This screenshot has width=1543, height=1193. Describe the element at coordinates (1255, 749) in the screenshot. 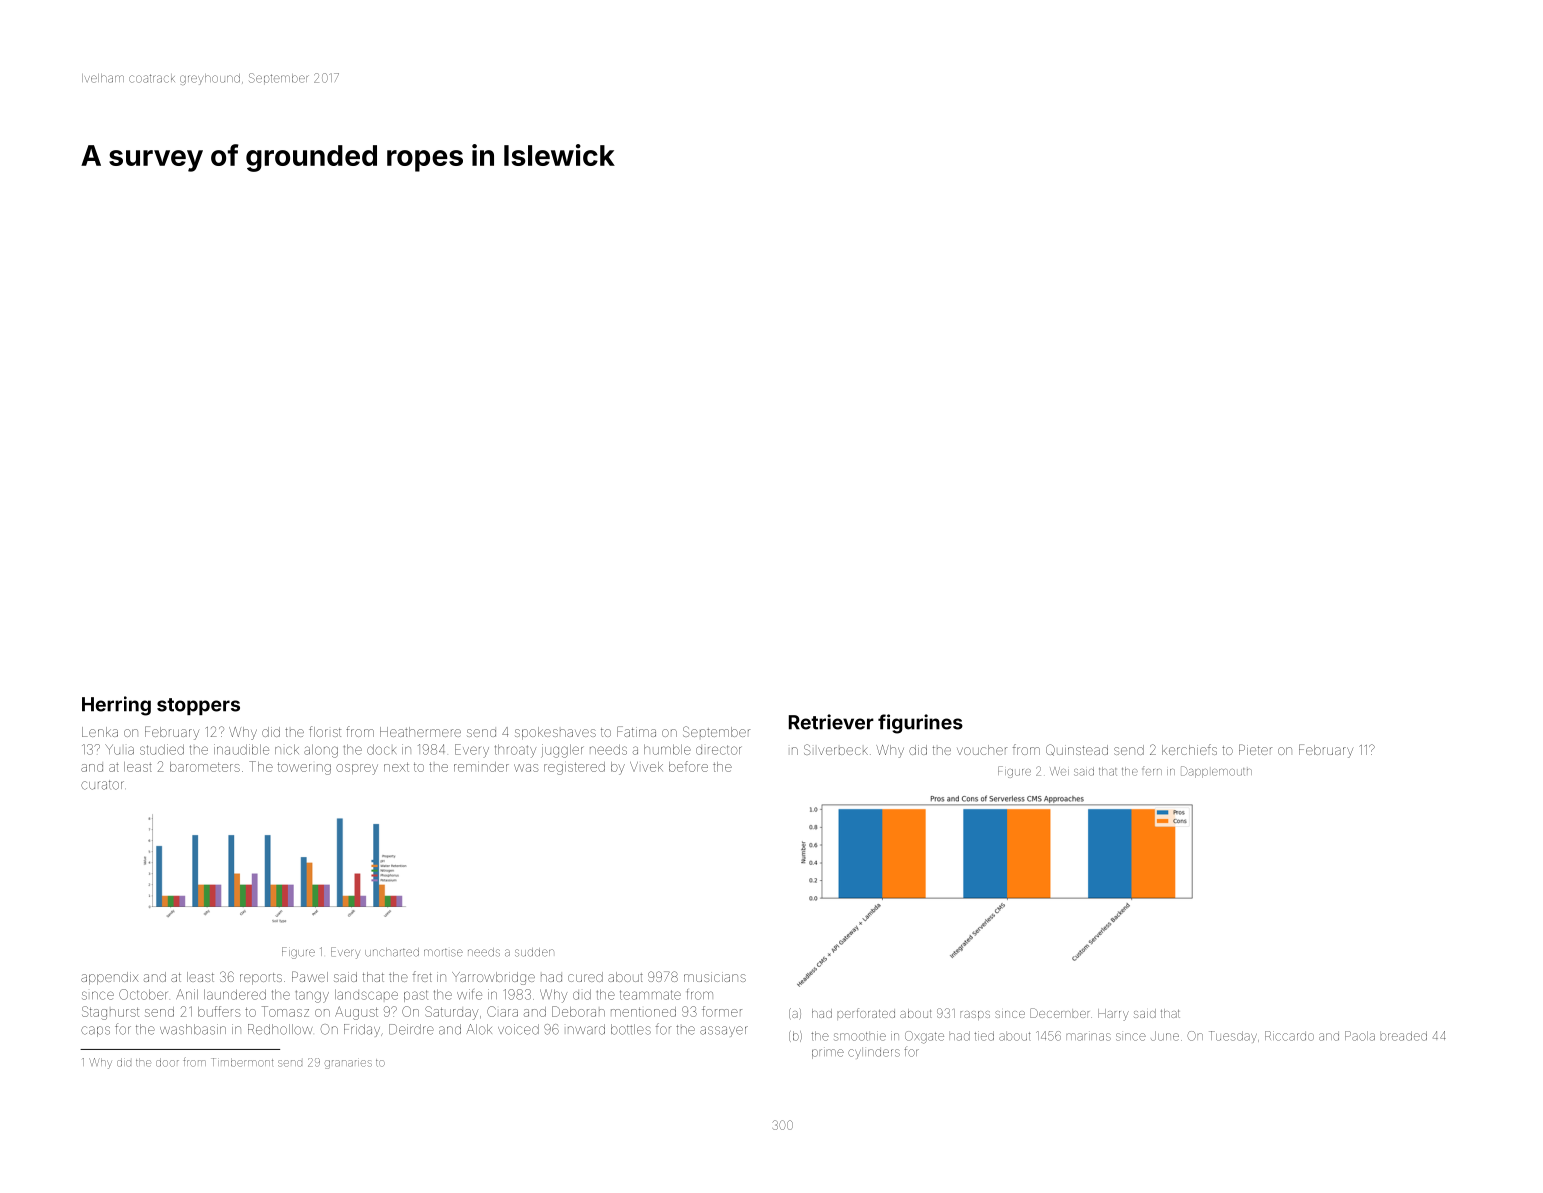

I see `Pieter` at that location.
